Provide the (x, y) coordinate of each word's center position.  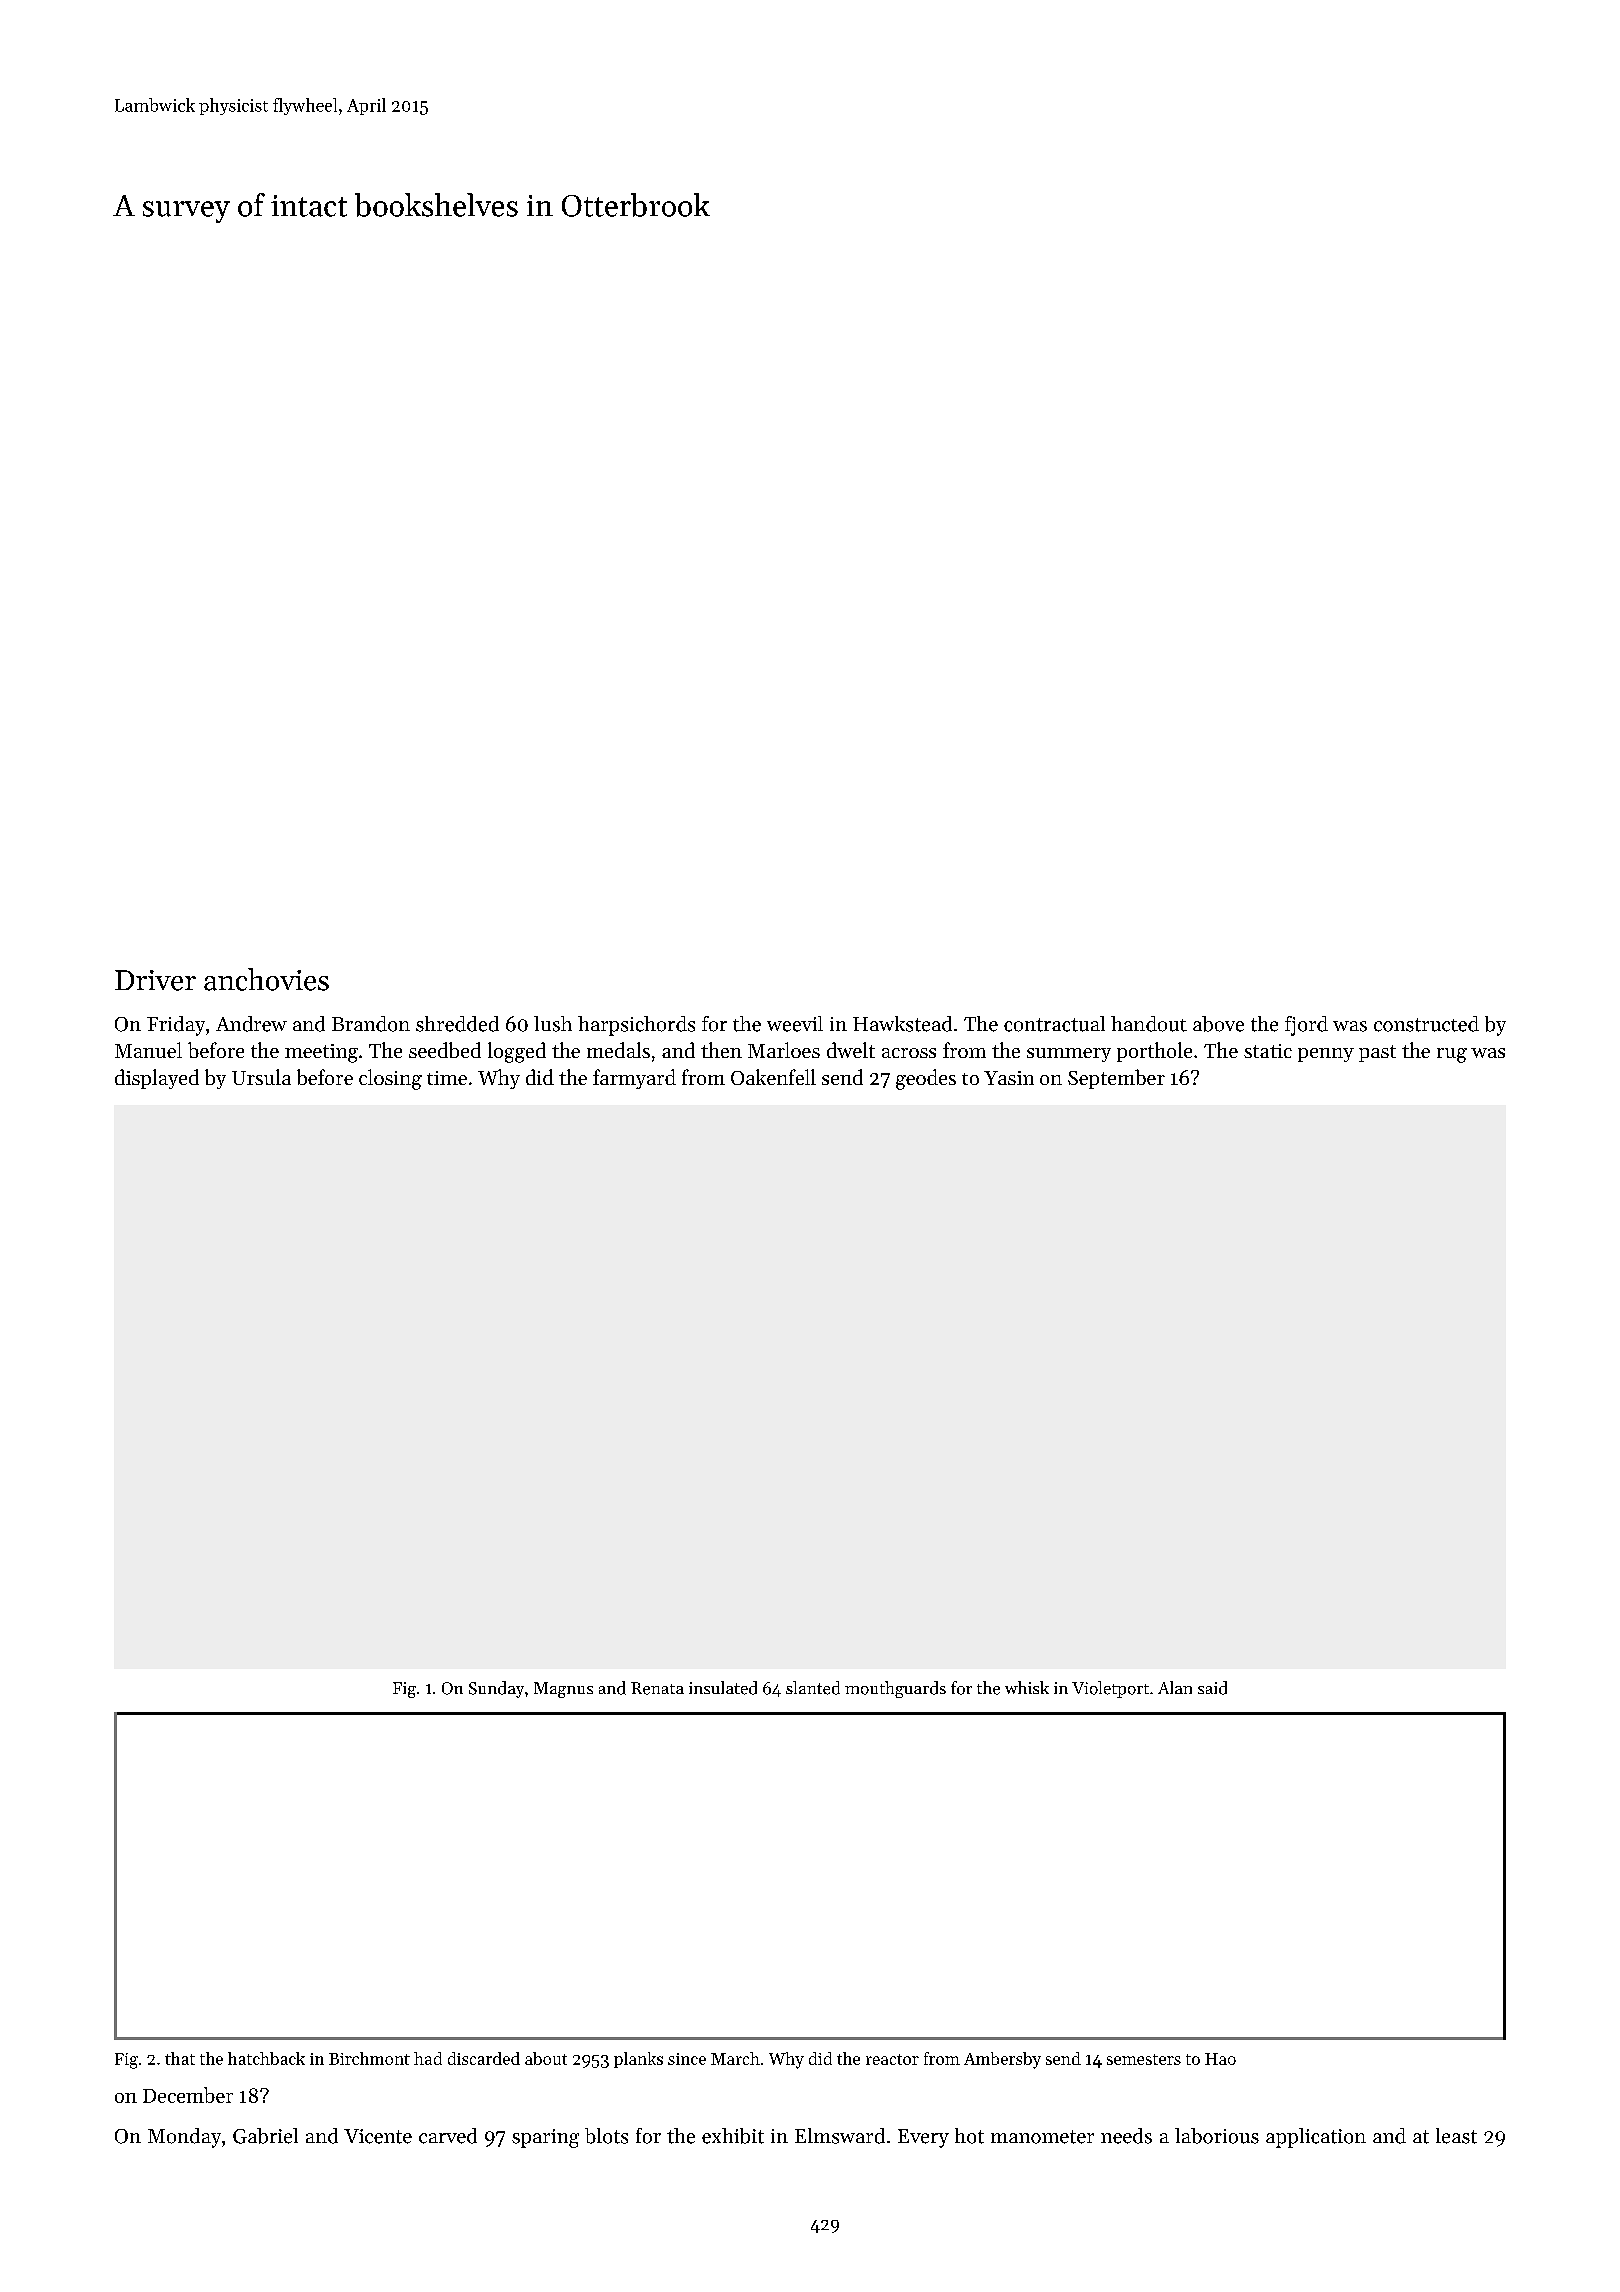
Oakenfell (773, 1077)
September (1116, 1079)
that (180, 2058)
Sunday (496, 1689)
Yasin (1009, 1078)
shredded (457, 1024)
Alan (1175, 1687)
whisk (1027, 1687)
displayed (157, 1079)
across (909, 1053)
